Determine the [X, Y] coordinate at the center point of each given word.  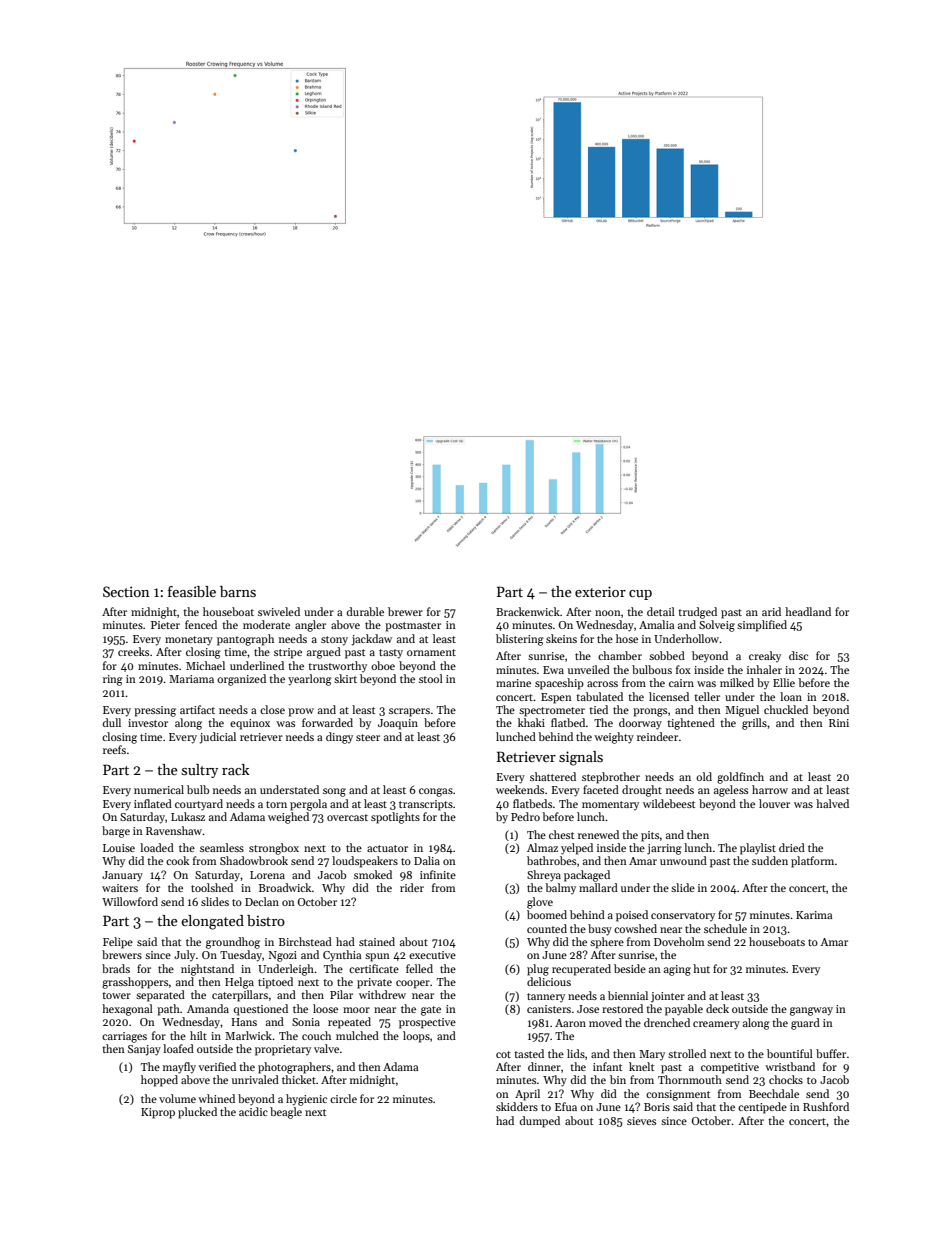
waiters [120, 888]
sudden [770, 860]
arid [771, 611]
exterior [600, 591]
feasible [192, 591]
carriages [124, 1037]
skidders [517, 1106]
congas [436, 792]
